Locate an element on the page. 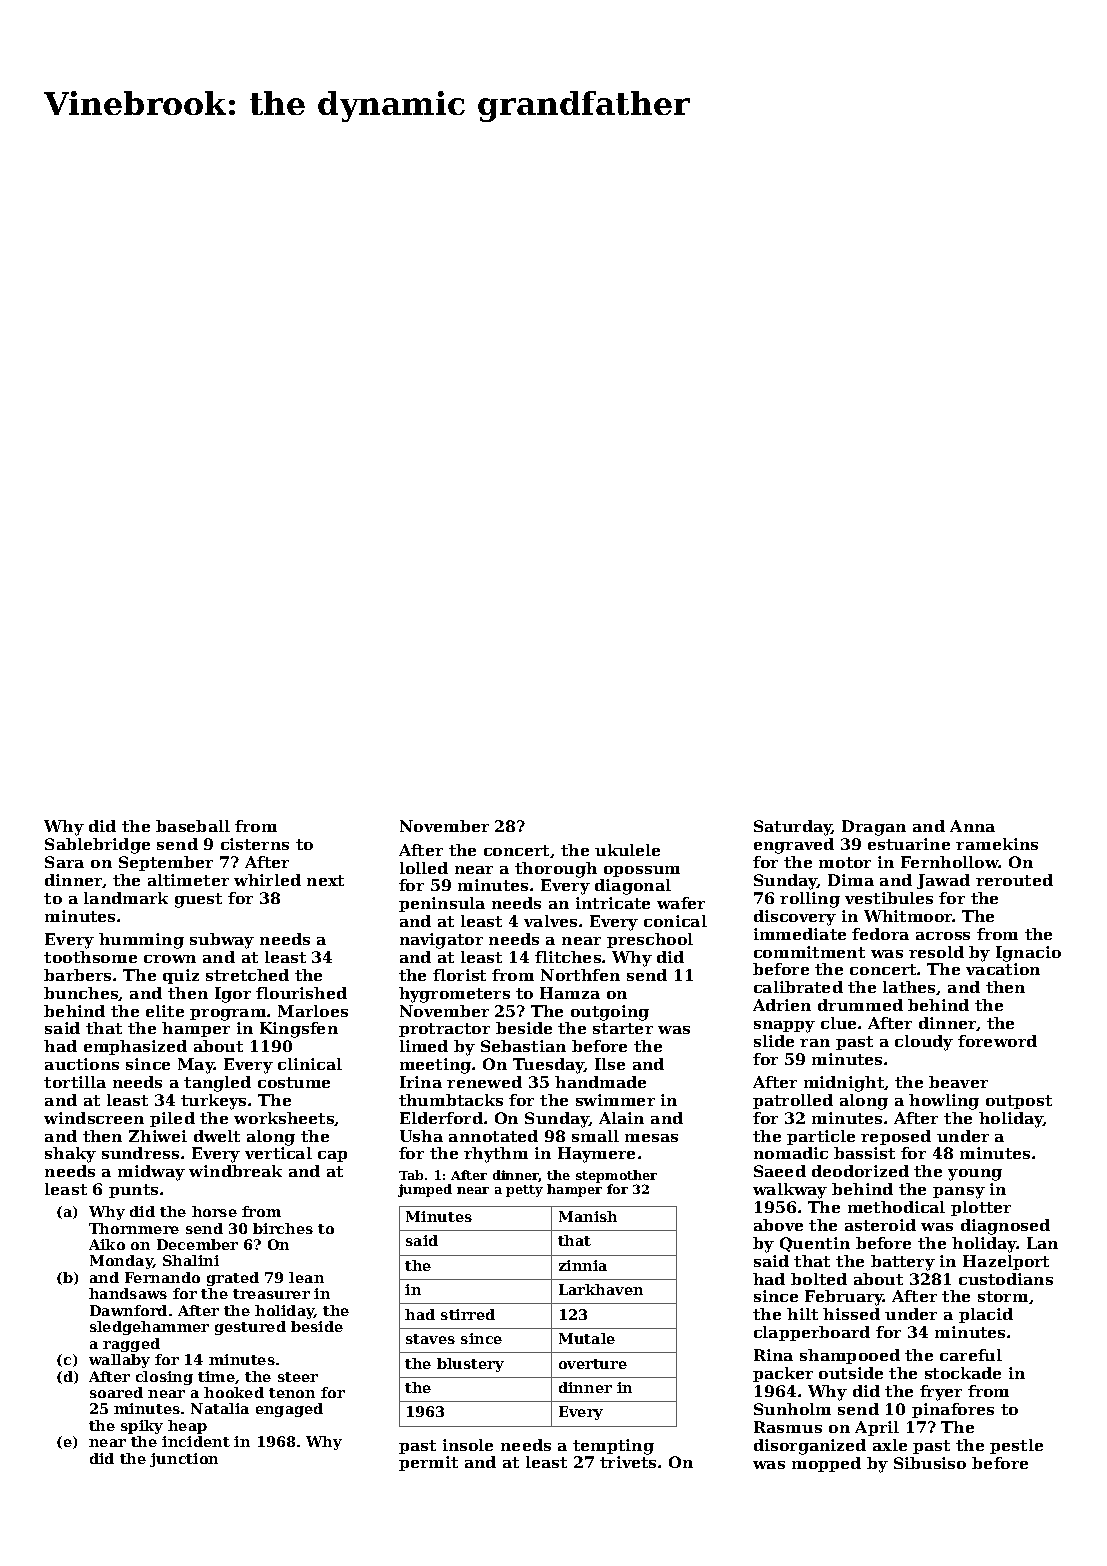 The width and height of the page is (1107, 1566). careful is located at coordinates (971, 1355).
